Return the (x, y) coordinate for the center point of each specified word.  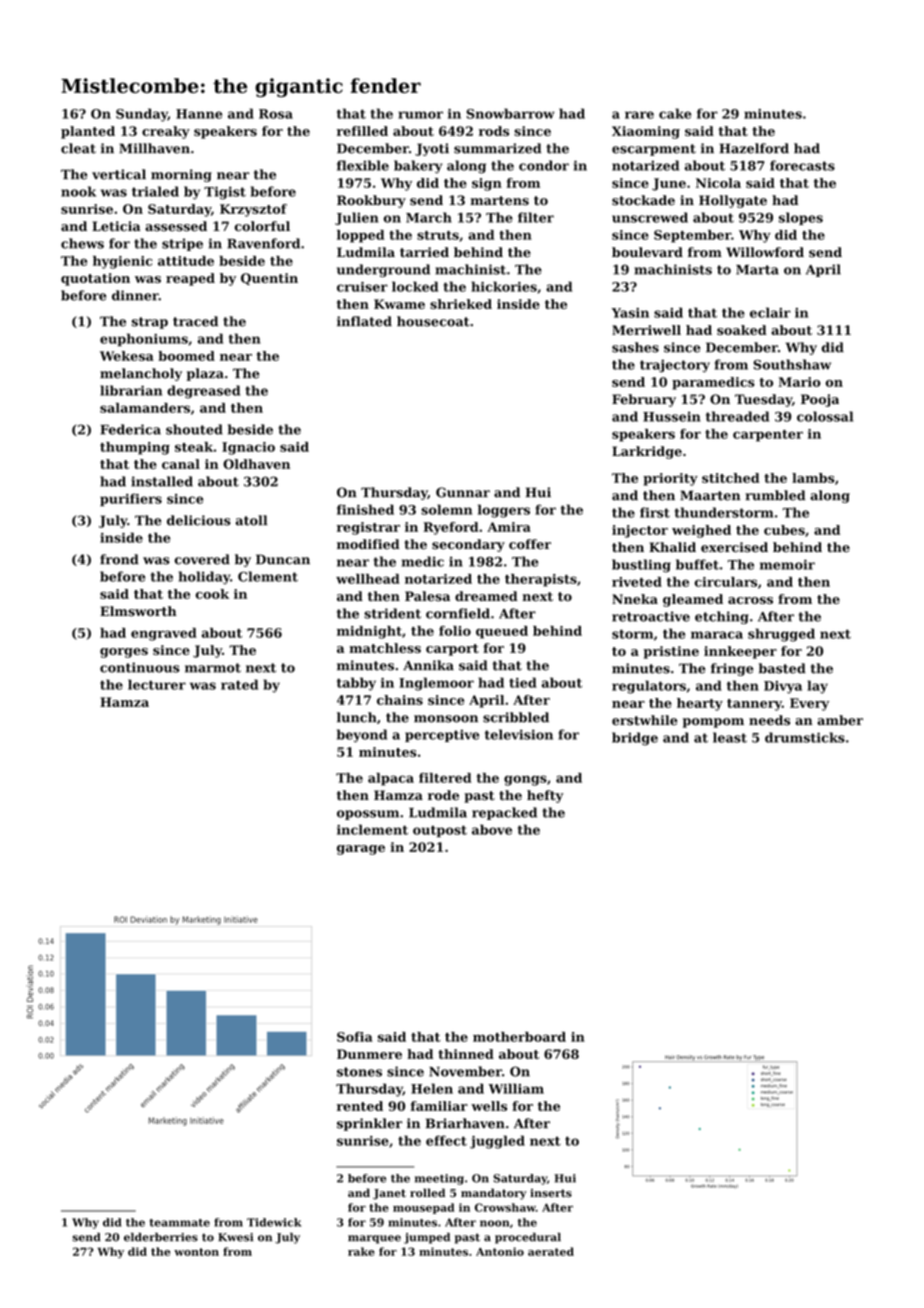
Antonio (500, 1251)
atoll (251, 520)
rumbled (775, 495)
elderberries (161, 1237)
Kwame (399, 304)
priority (670, 479)
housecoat (433, 321)
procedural (528, 1238)
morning (181, 175)
